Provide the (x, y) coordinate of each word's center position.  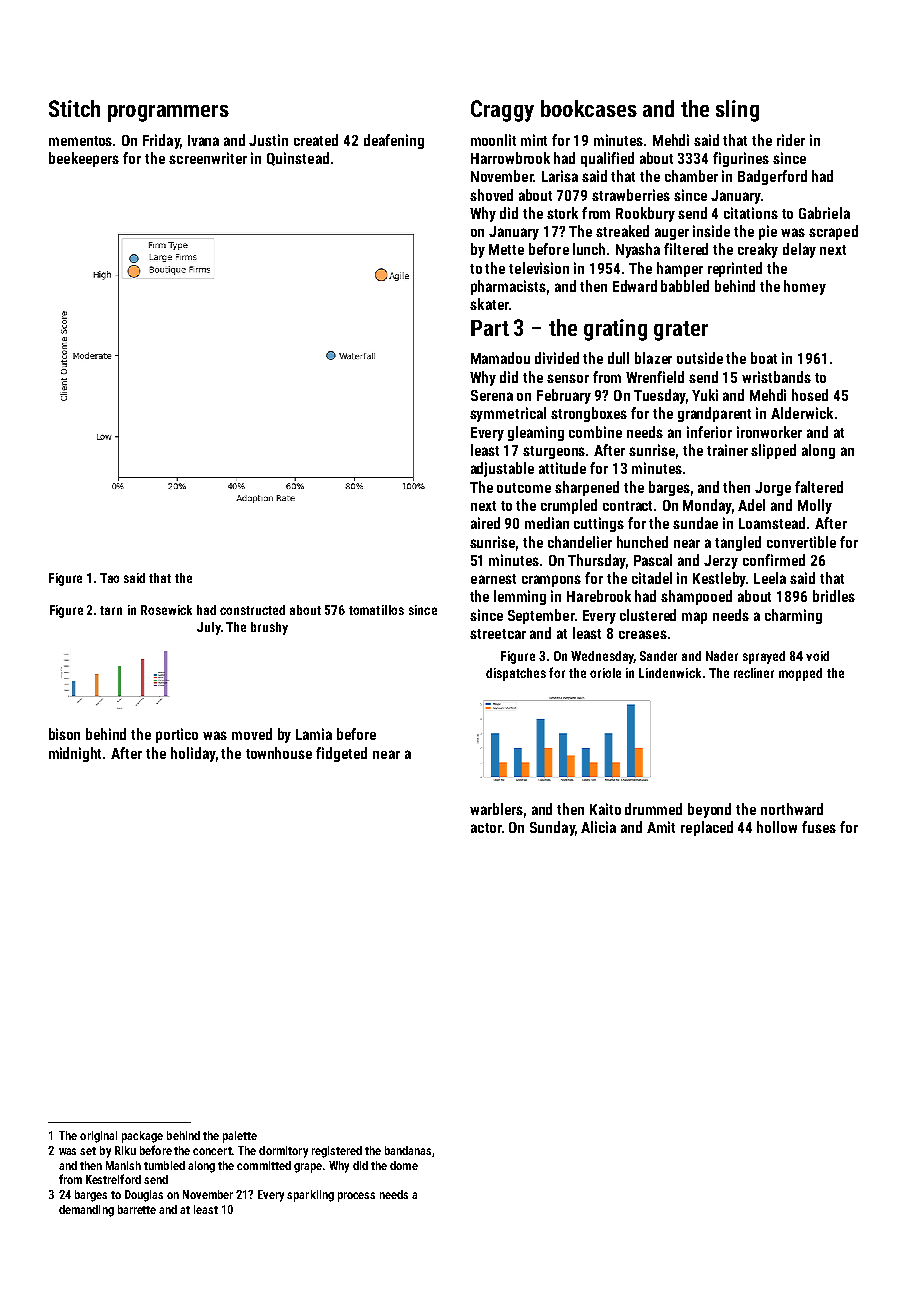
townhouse (279, 753)
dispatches (516, 674)
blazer (653, 358)
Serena (492, 395)
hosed (810, 395)
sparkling (310, 1196)
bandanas (408, 1150)
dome (404, 1165)
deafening (394, 141)
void (817, 656)
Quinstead (298, 159)
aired (485, 523)
